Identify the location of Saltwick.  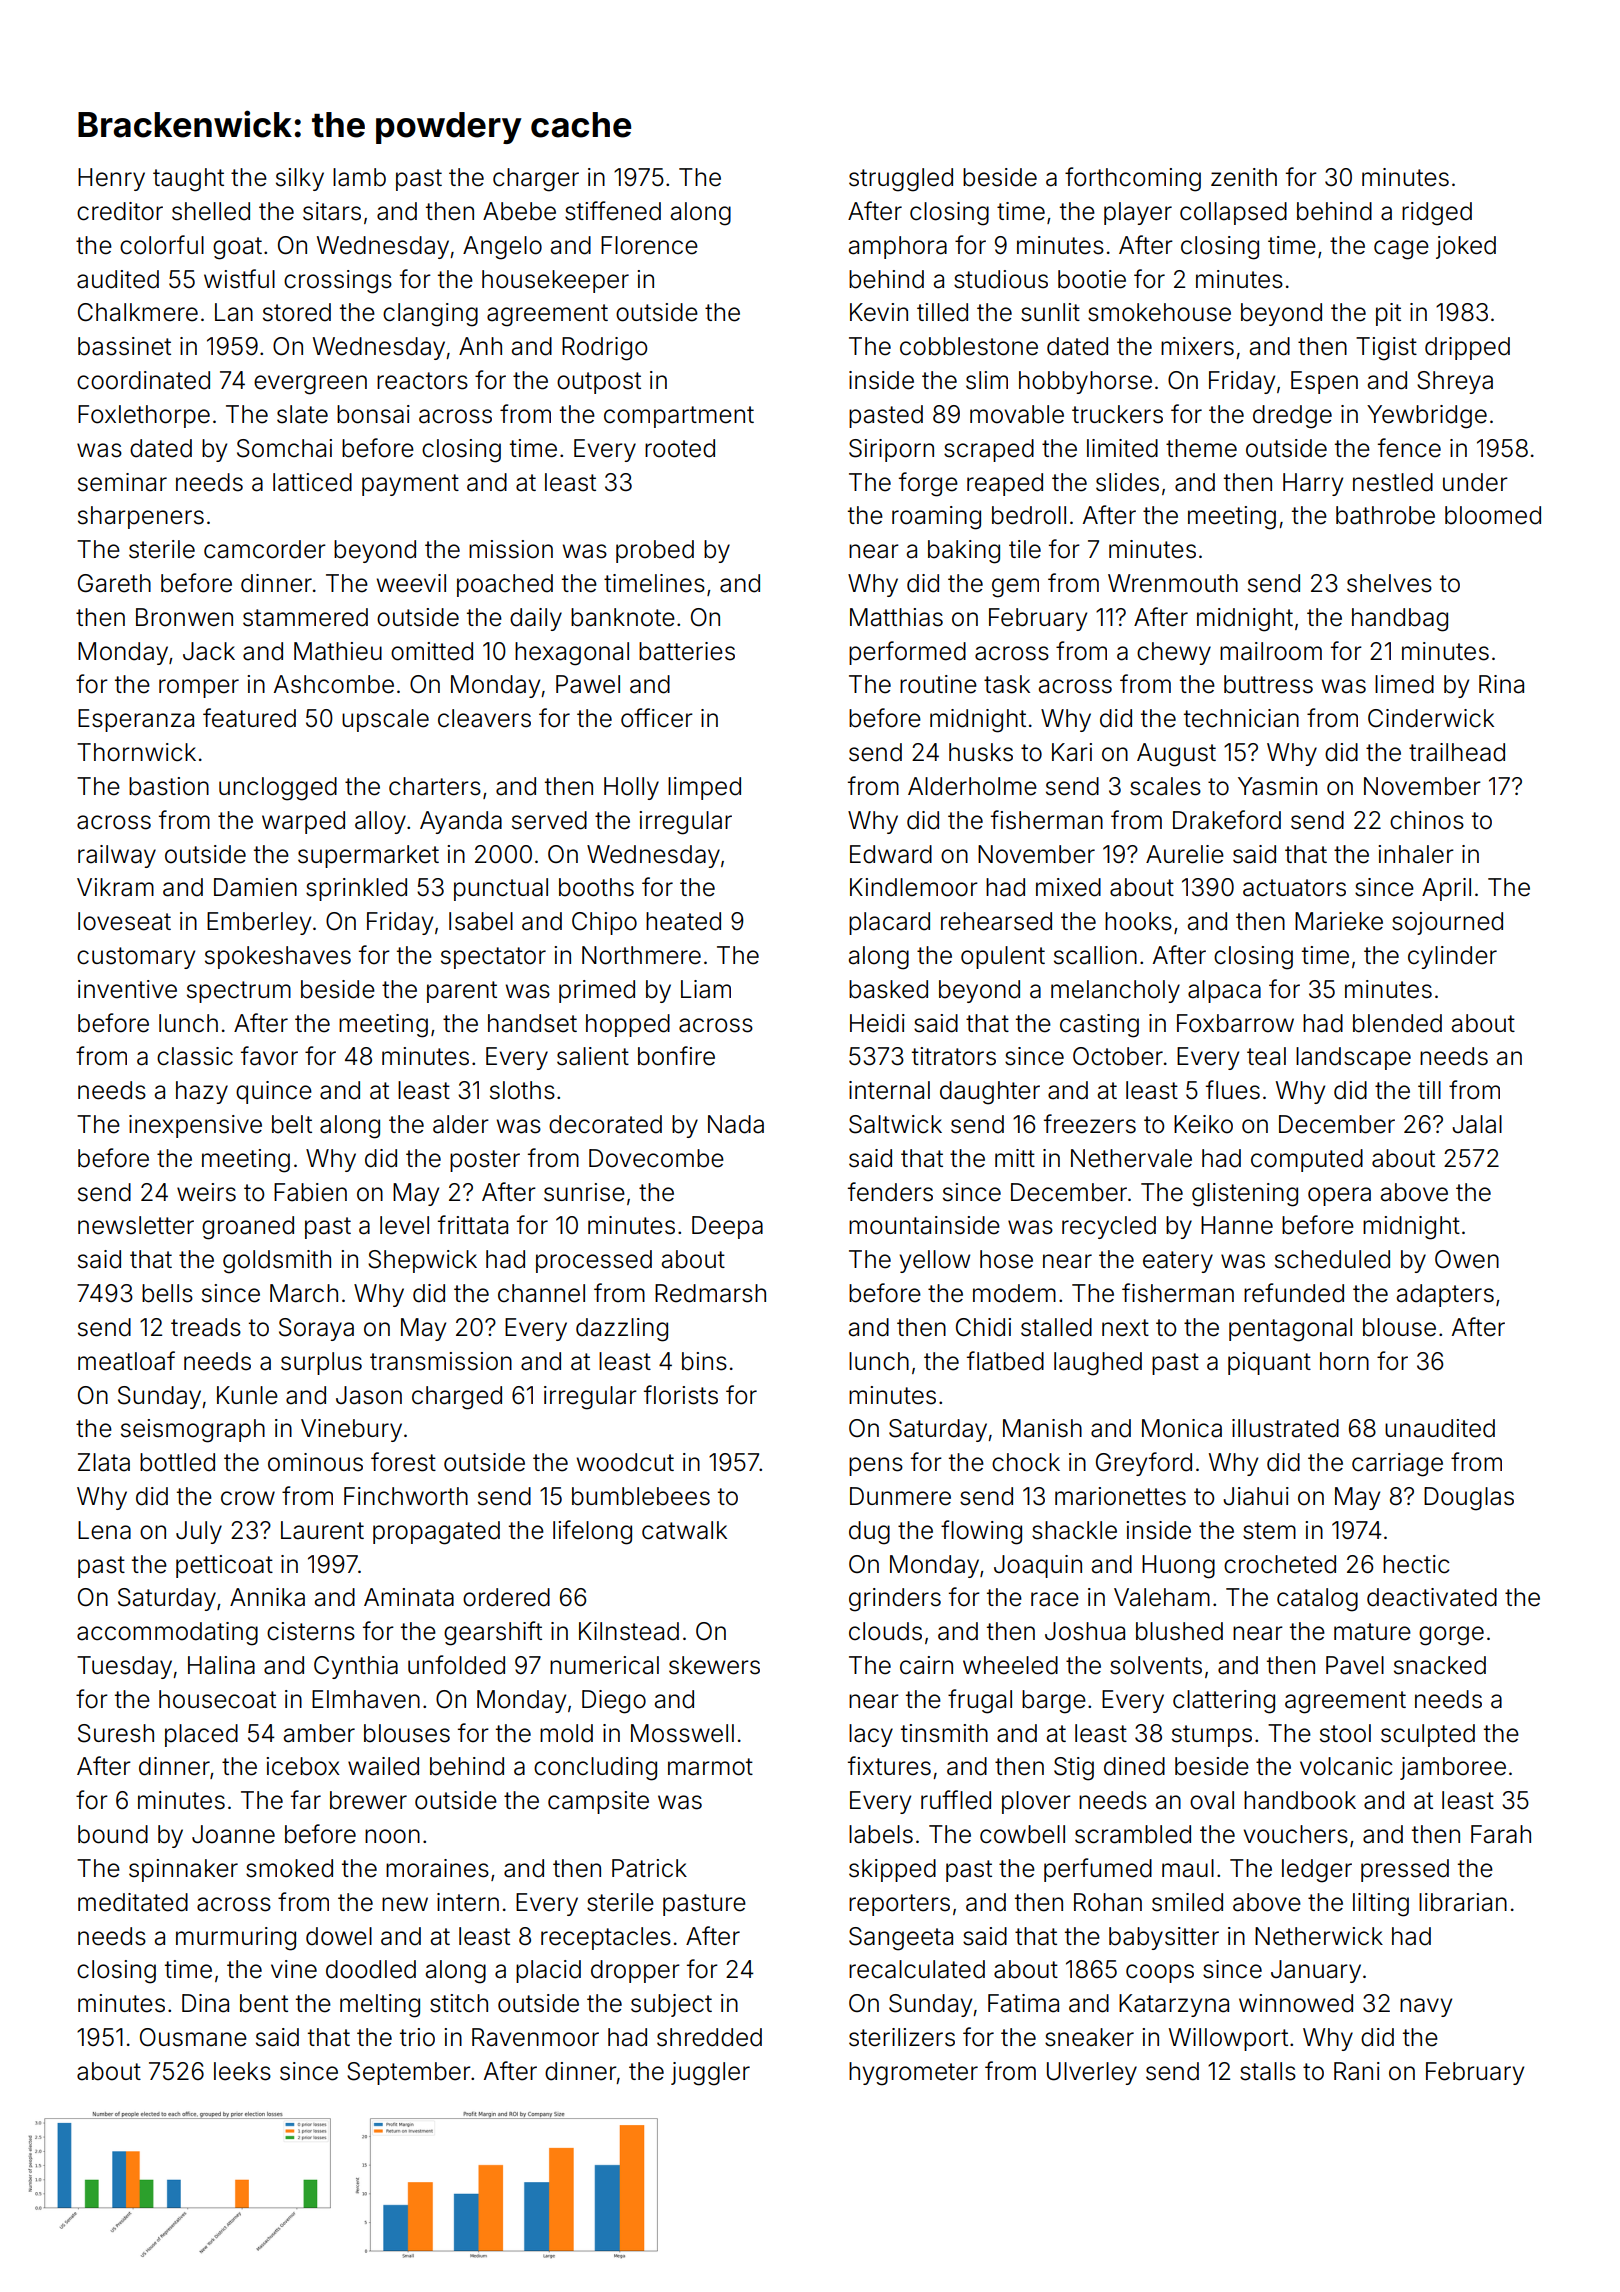
(895, 1124).
